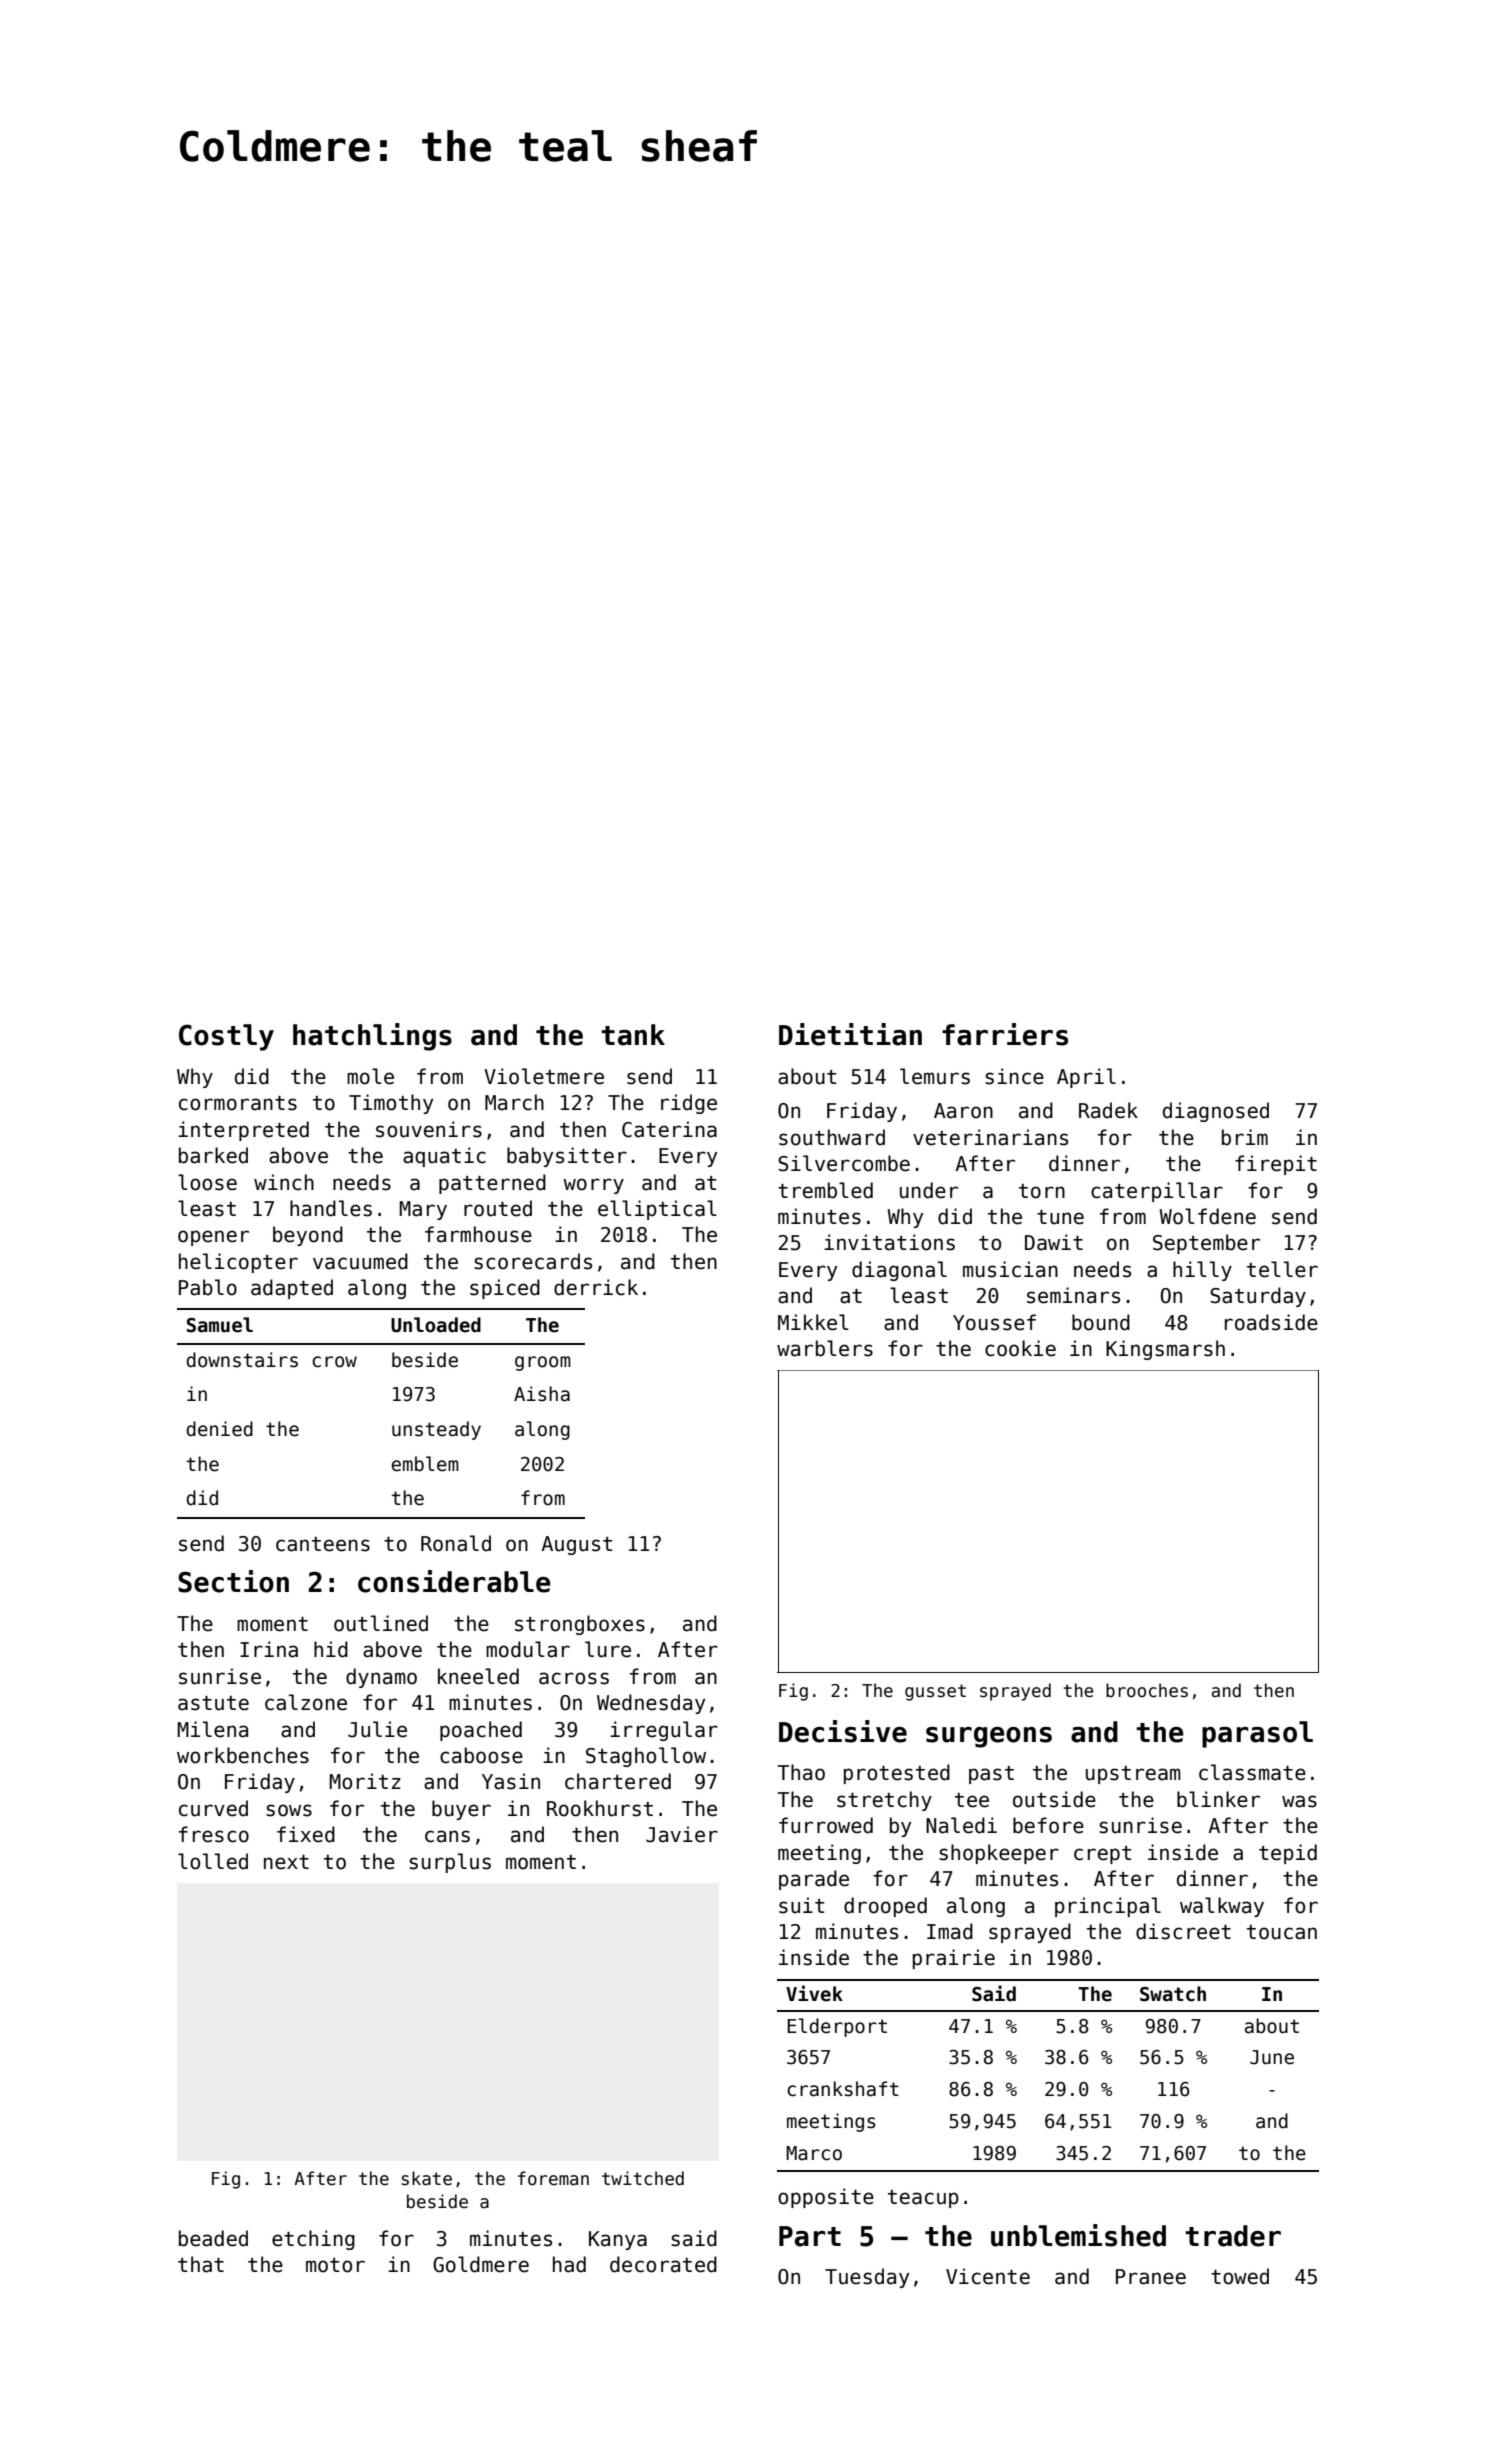  Describe the element at coordinates (1147, 1690) in the document. I see `brooches` at that location.
